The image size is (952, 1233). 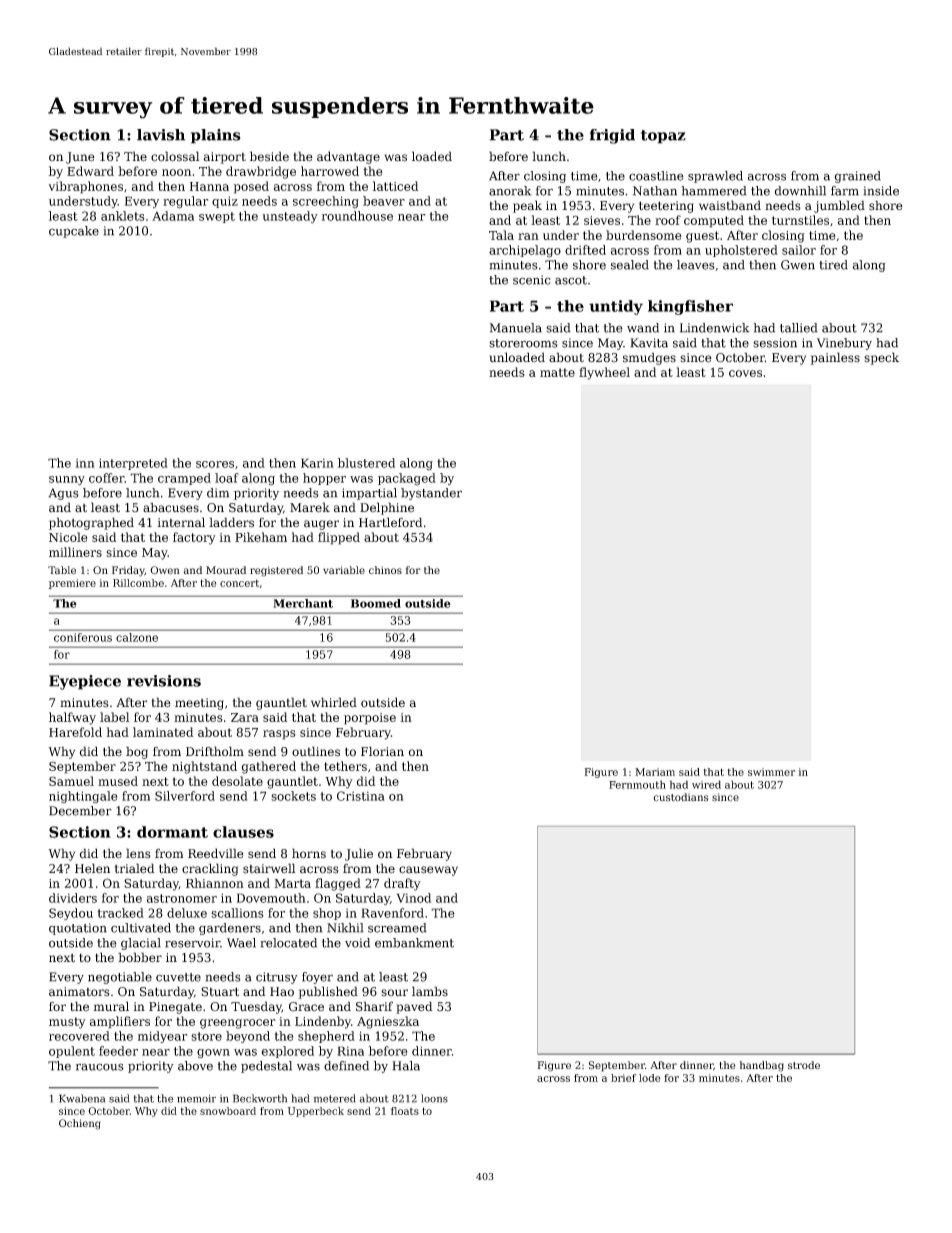 What do you see at coordinates (858, 177) in the screenshot?
I see `grained` at bounding box center [858, 177].
